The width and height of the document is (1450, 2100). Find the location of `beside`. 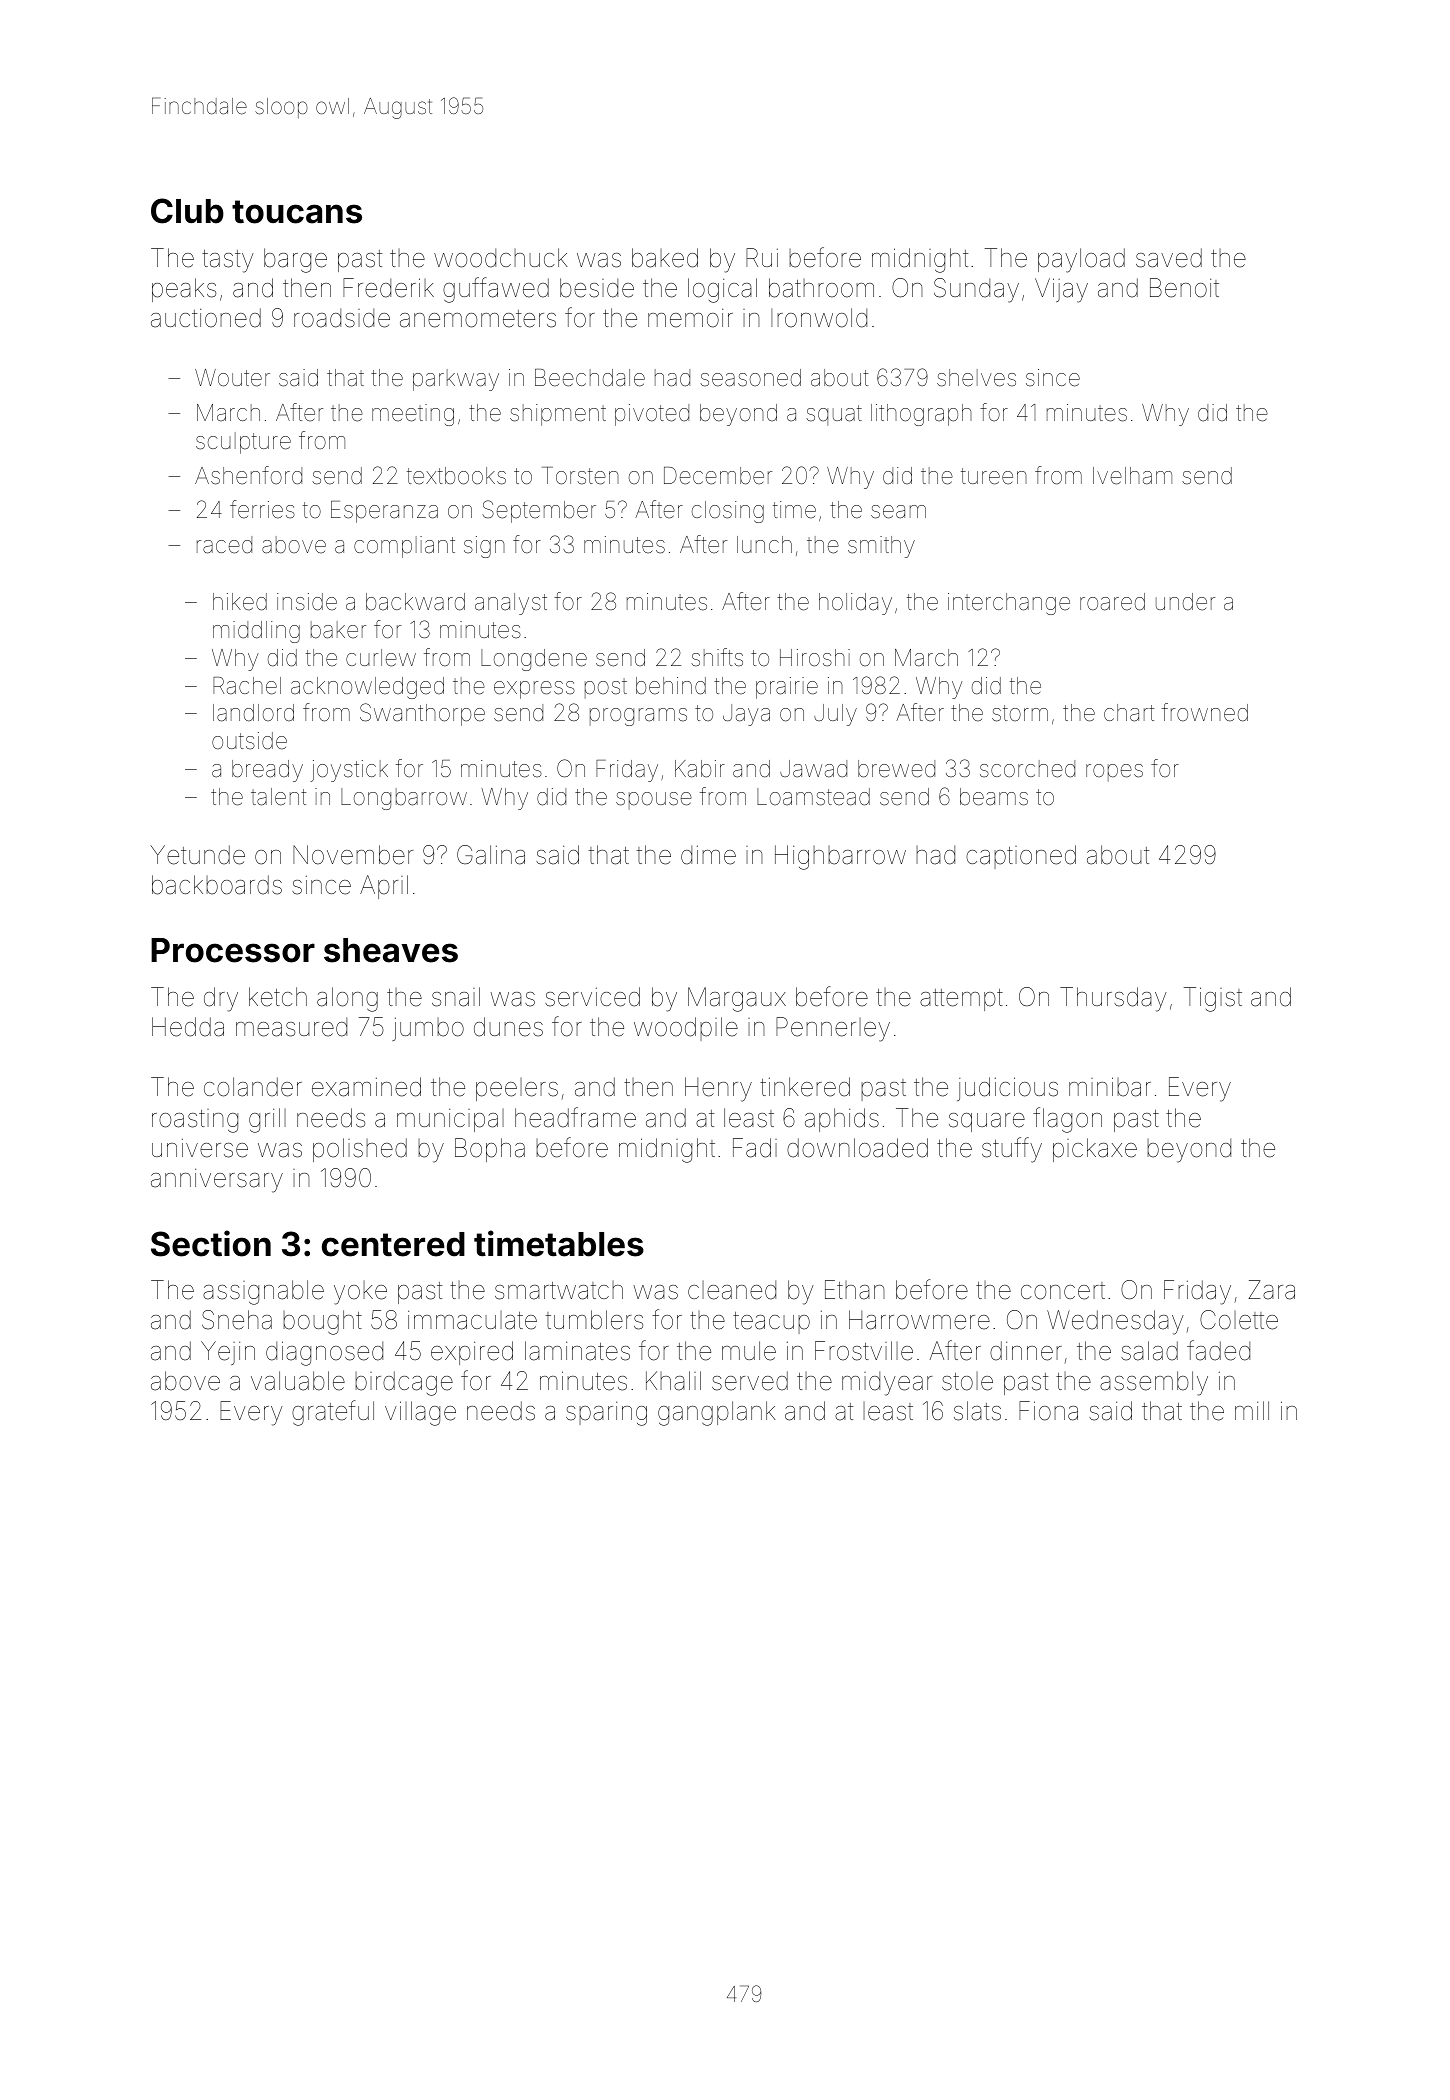

beside is located at coordinates (597, 288).
